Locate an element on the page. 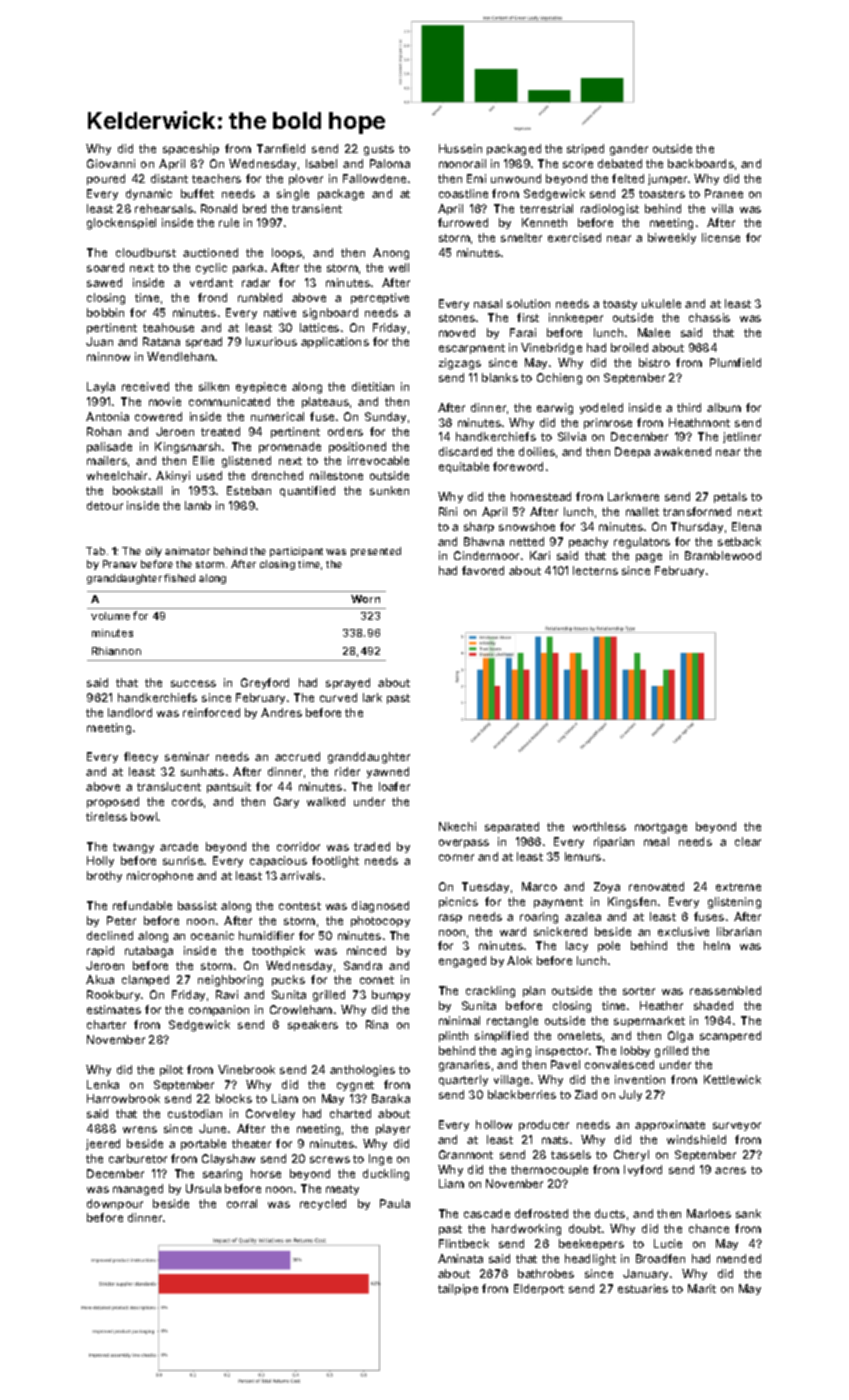 This document has height=1400, width=849. corral is located at coordinates (242, 1203).
